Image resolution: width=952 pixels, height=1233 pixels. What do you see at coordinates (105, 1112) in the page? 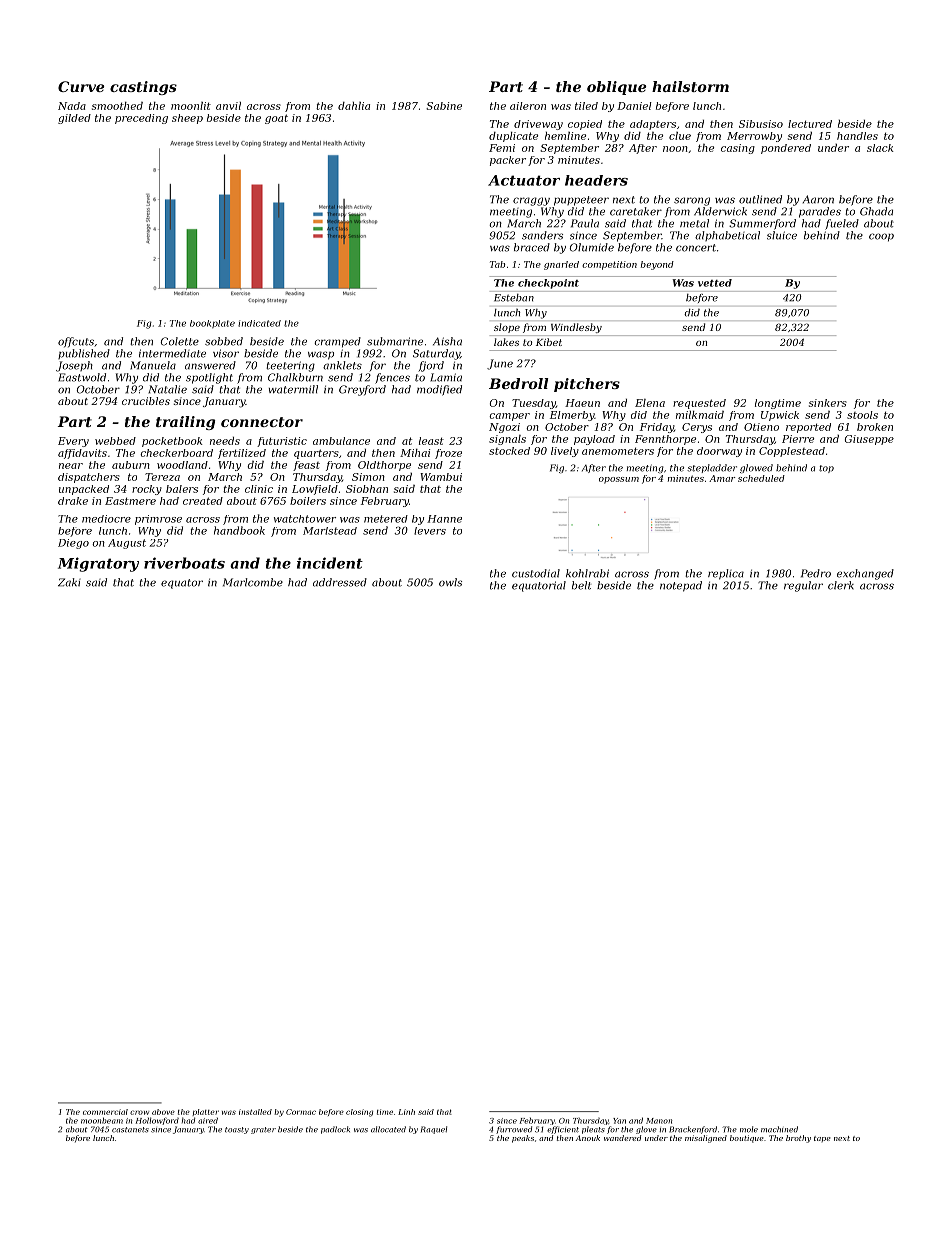
I see `commercial` at bounding box center [105, 1112].
